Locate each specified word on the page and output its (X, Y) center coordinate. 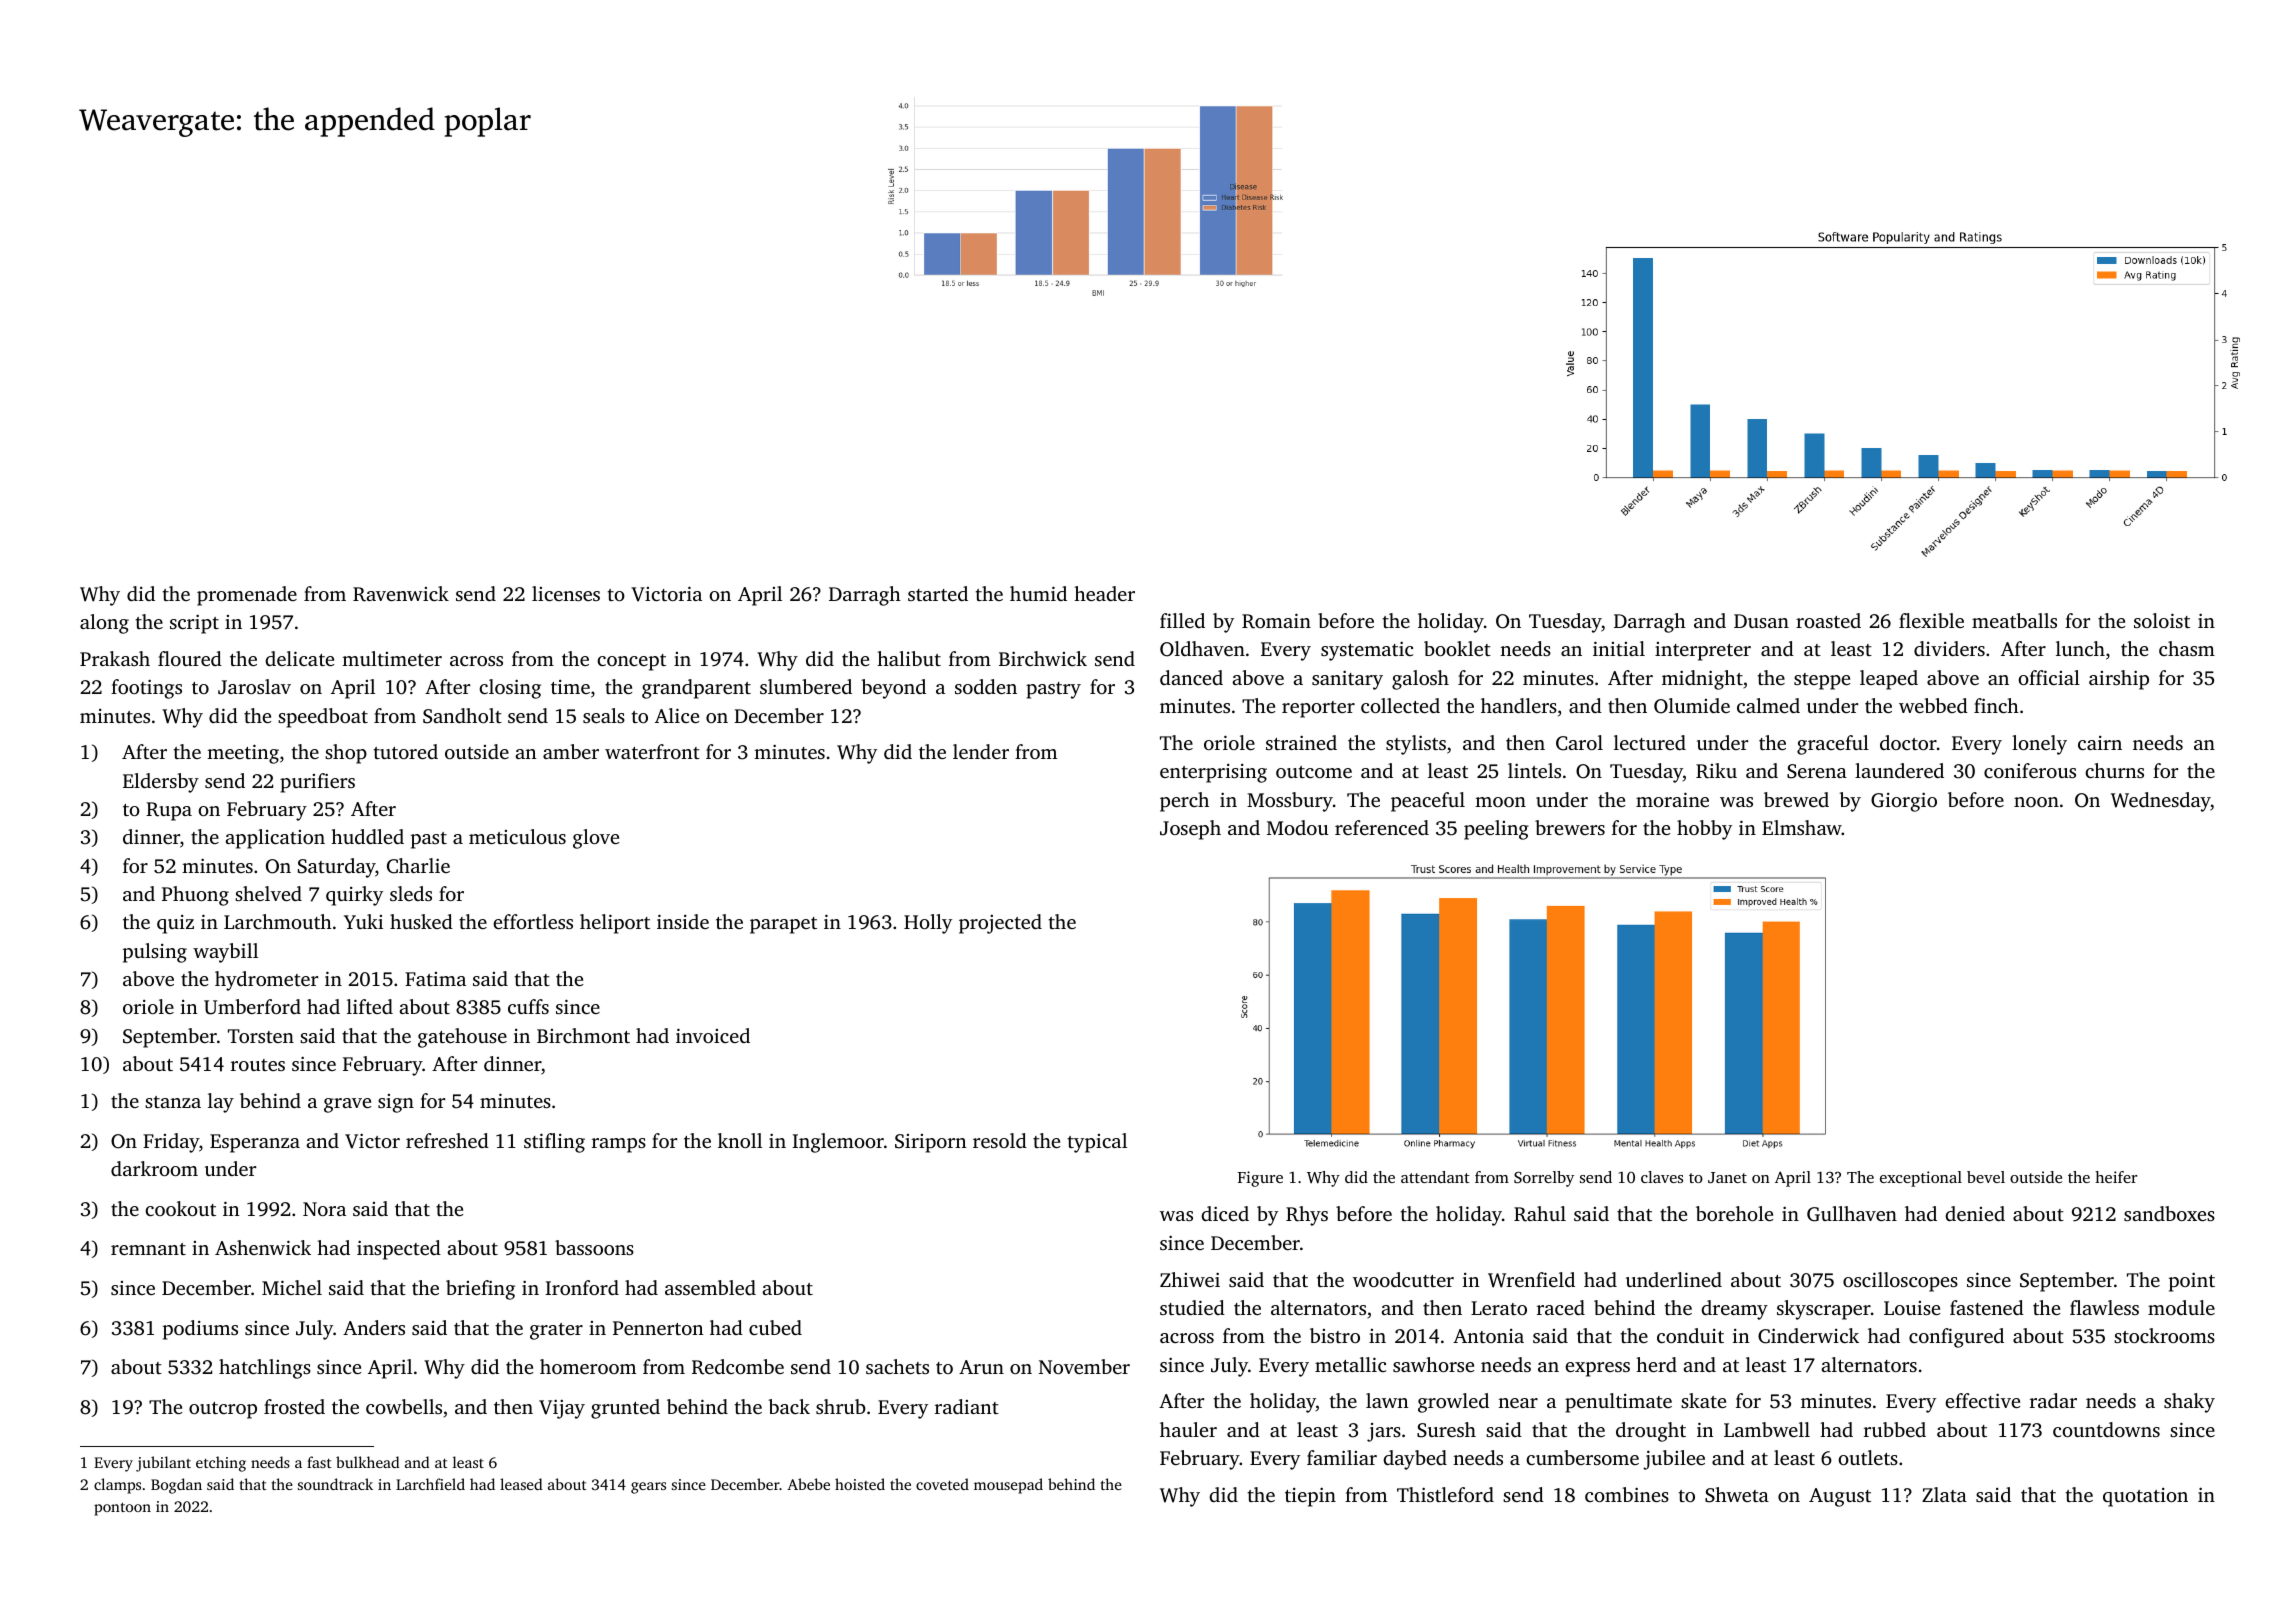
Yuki (363, 921)
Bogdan (176, 1486)
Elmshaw (1802, 827)
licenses (566, 593)
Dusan (1761, 621)
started (938, 593)
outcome (1314, 772)
